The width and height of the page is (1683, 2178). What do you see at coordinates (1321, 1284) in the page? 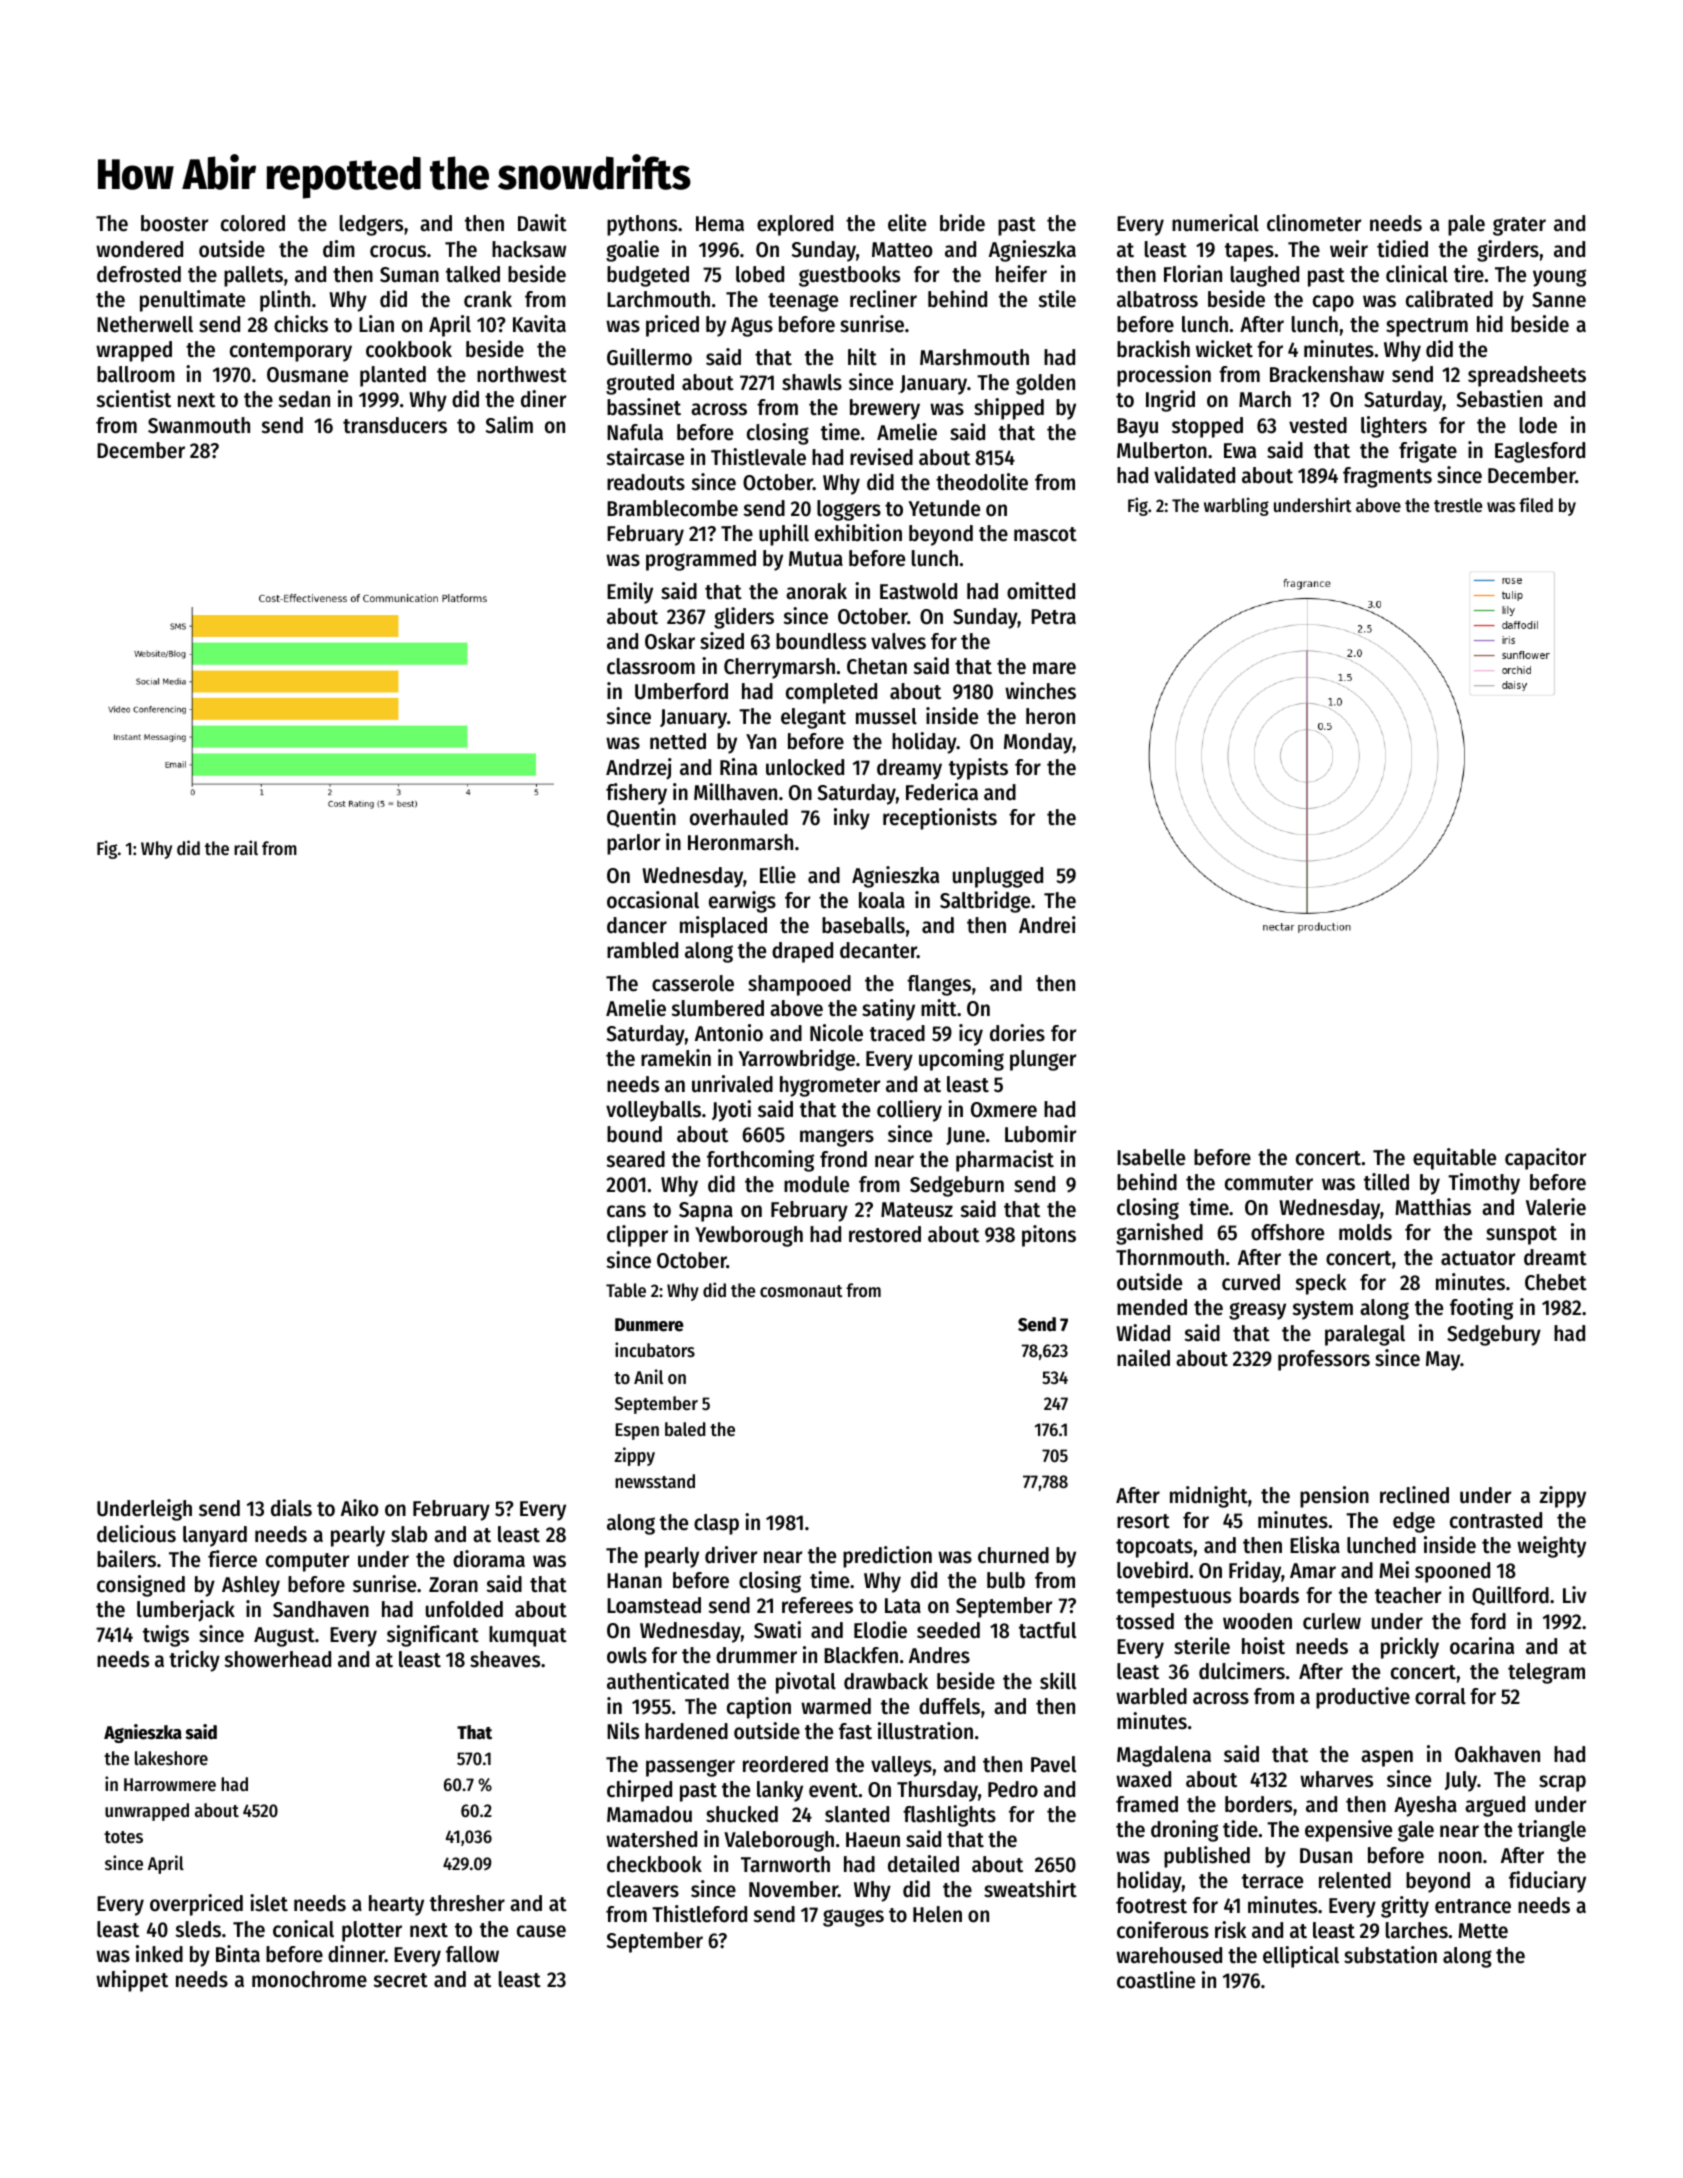
I see `speck` at bounding box center [1321, 1284].
